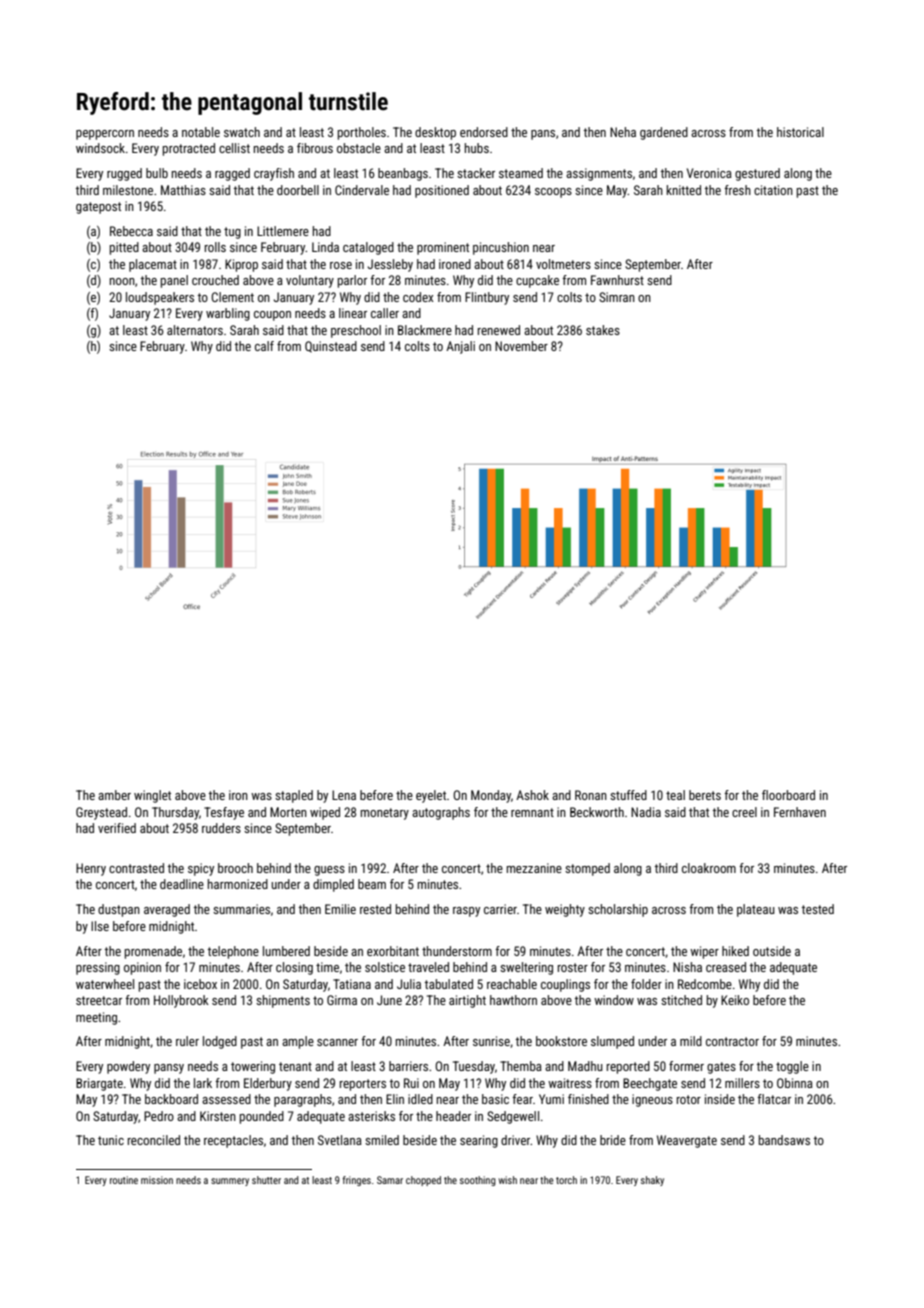 Image resolution: width=924 pixels, height=1308 pixels. I want to click on codex, so click(418, 297).
